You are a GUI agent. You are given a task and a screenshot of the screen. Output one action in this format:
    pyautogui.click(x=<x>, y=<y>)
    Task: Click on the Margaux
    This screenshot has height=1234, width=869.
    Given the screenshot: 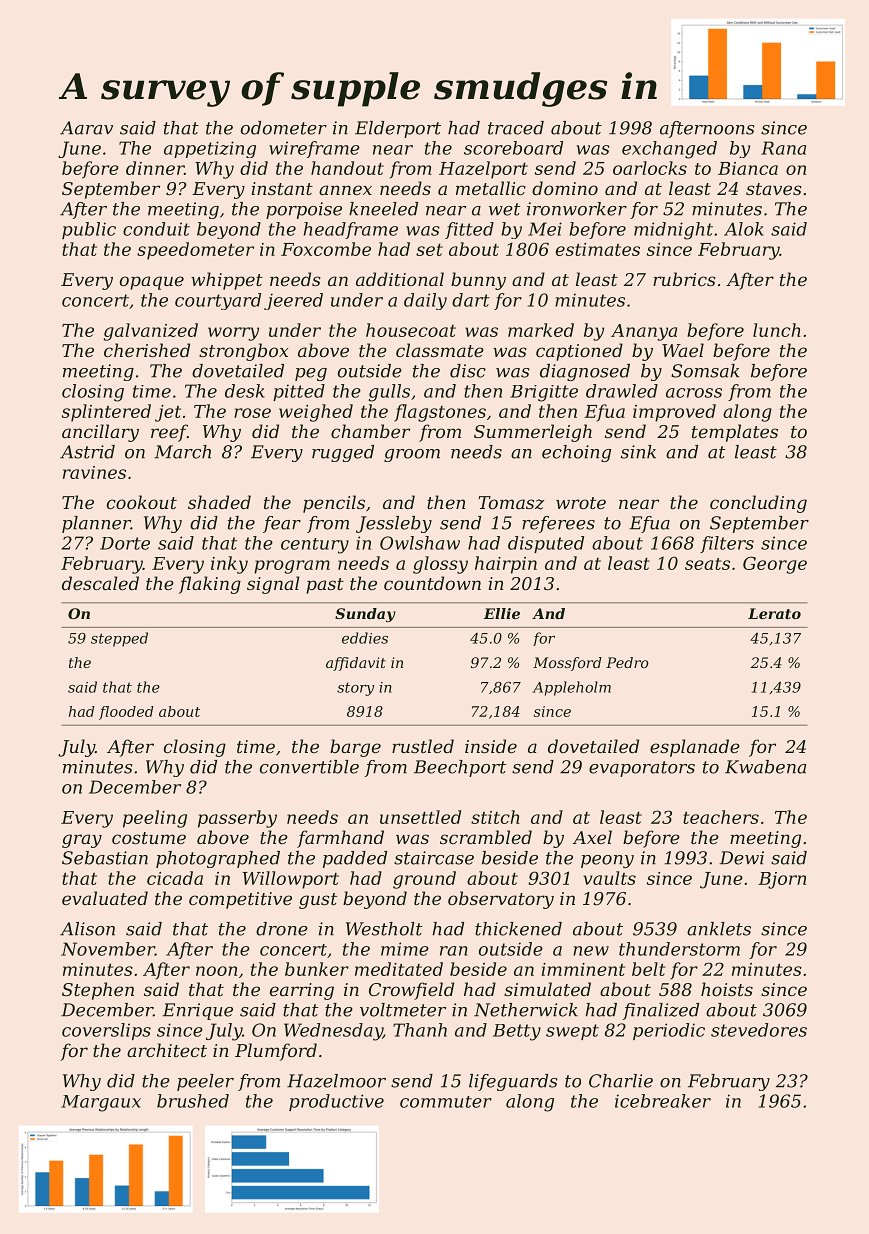 What is the action you would take?
    pyautogui.click(x=101, y=1103)
